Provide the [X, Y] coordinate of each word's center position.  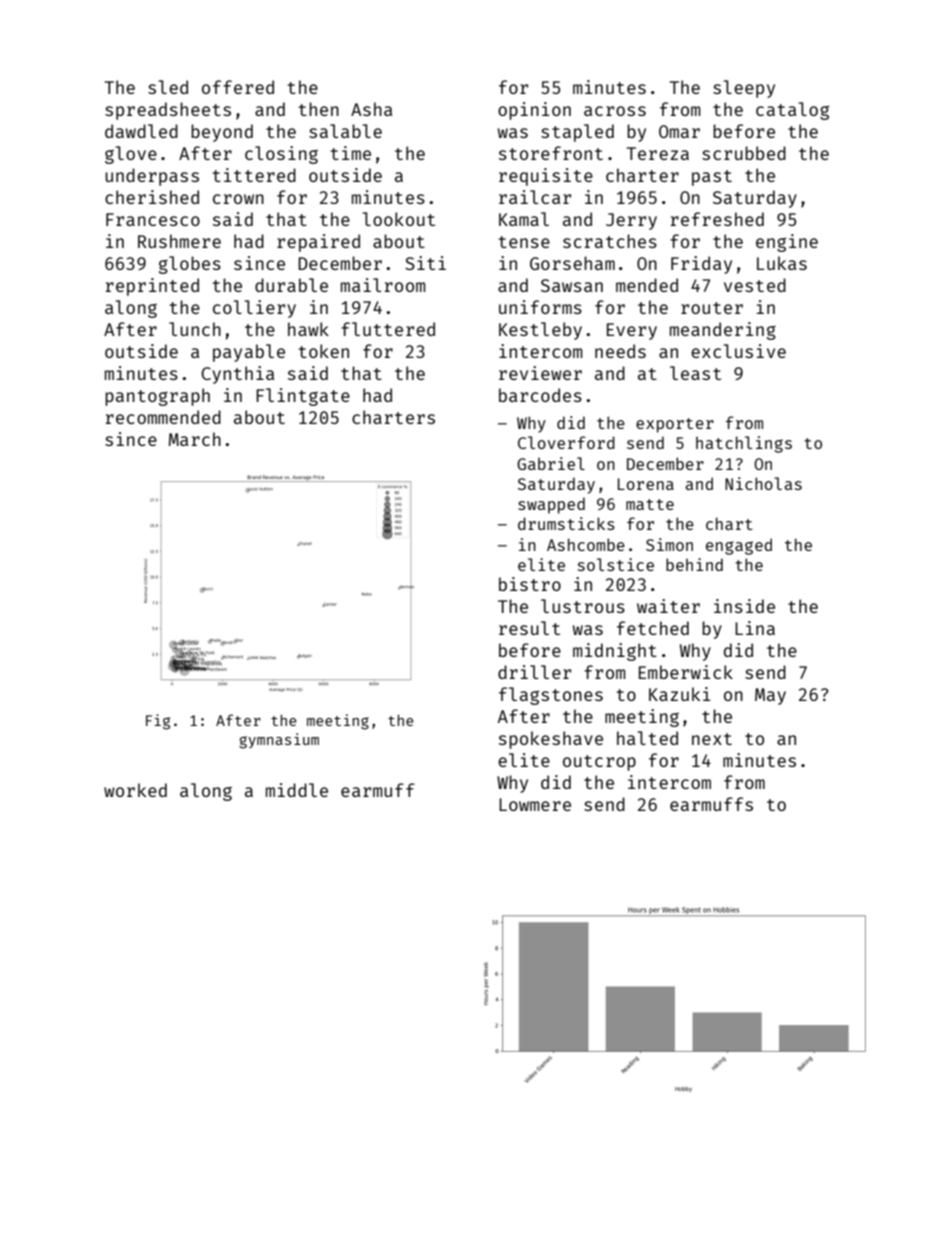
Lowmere [535, 804]
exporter [675, 425]
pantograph [157, 397]
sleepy [744, 89]
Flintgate [303, 397]
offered [238, 87]
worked [135, 790]
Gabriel [551, 463]
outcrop [599, 763]
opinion [534, 111]
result [529, 628]
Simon [669, 544]
